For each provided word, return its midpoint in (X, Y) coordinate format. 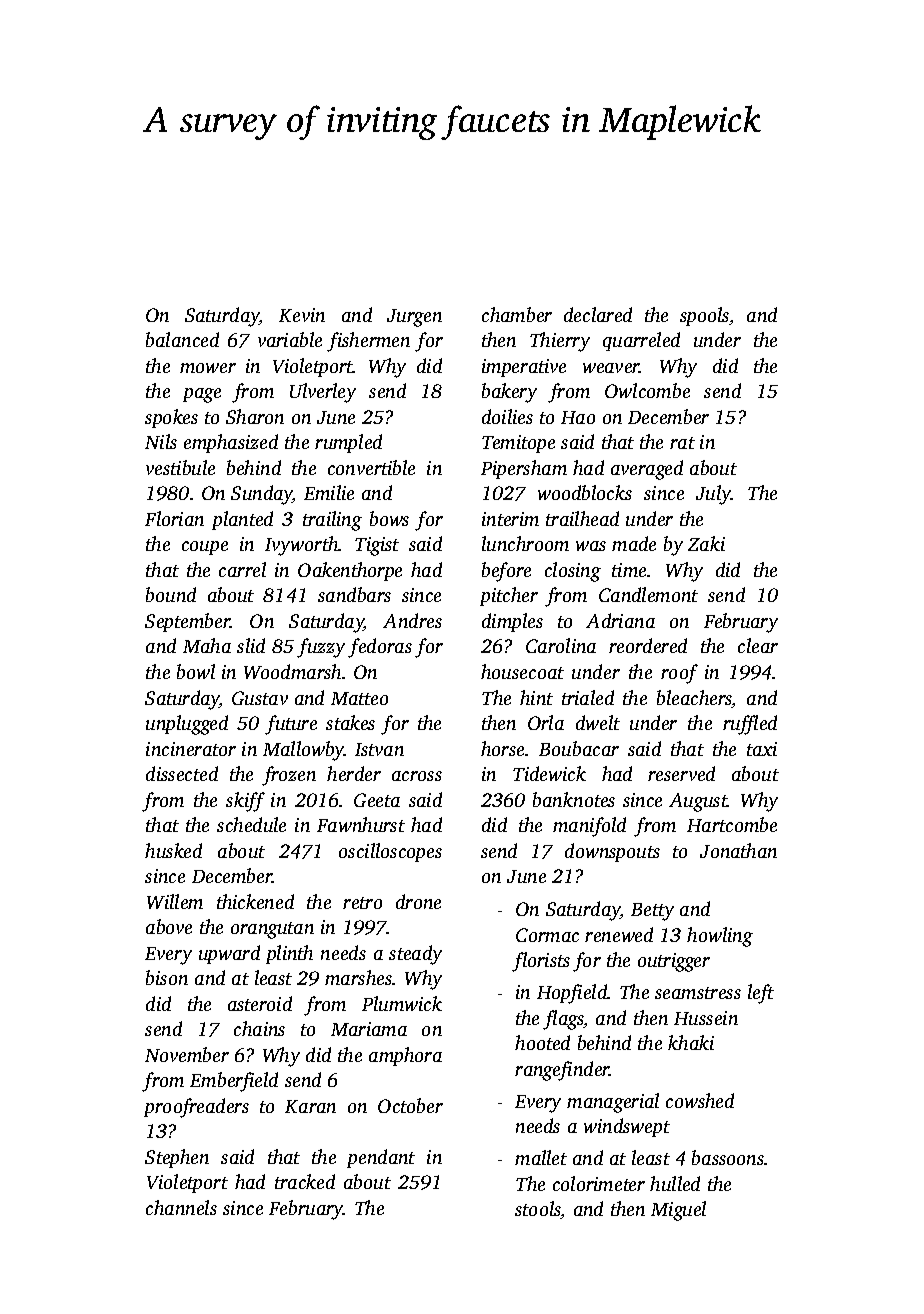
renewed (619, 934)
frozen (289, 776)
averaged (647, 470)
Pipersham (524, 469)
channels (181, 1207)
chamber (517, 314)
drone (418, 901)
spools (704, 316)
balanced (182, 339)
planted (242, 520)
